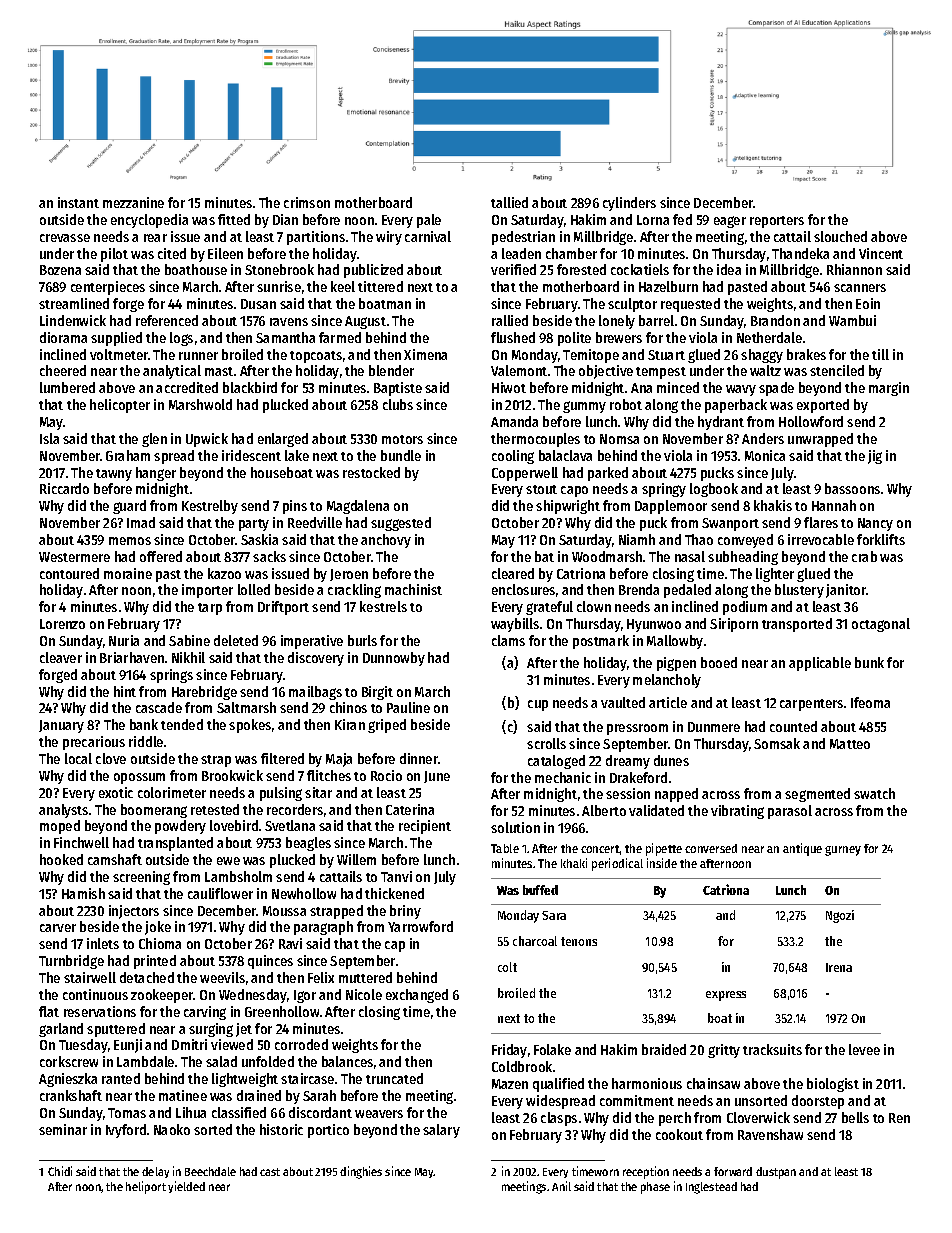 This screenshot has width=952, height=1233. What do you see at coordinates (420, 926) in the screenshot?
I see `Yarrowford` at bounding box center [420, 926].
